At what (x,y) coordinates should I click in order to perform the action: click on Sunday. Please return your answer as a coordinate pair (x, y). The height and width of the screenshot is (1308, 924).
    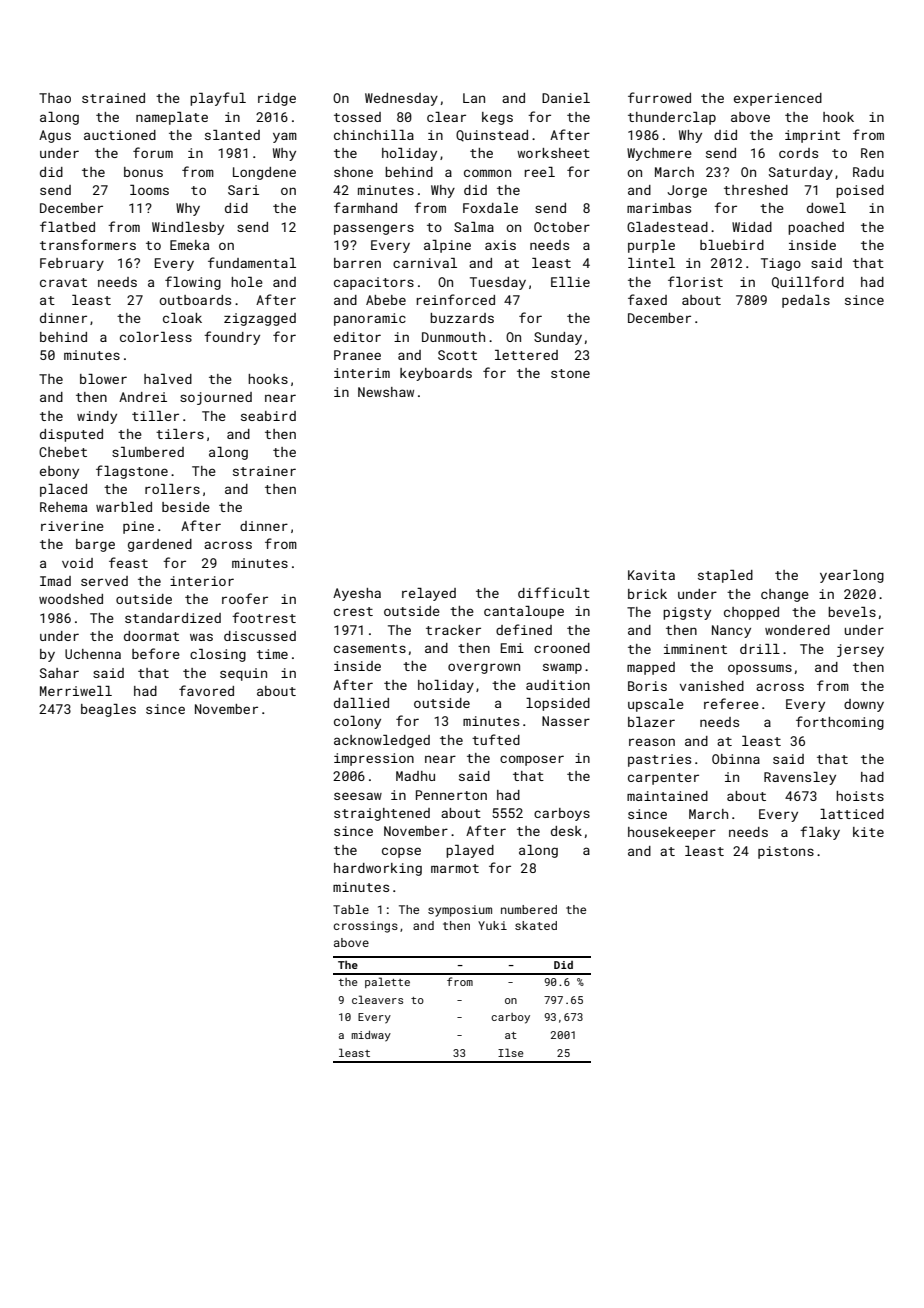
    Looking at the image, I should click on (558, 338).
